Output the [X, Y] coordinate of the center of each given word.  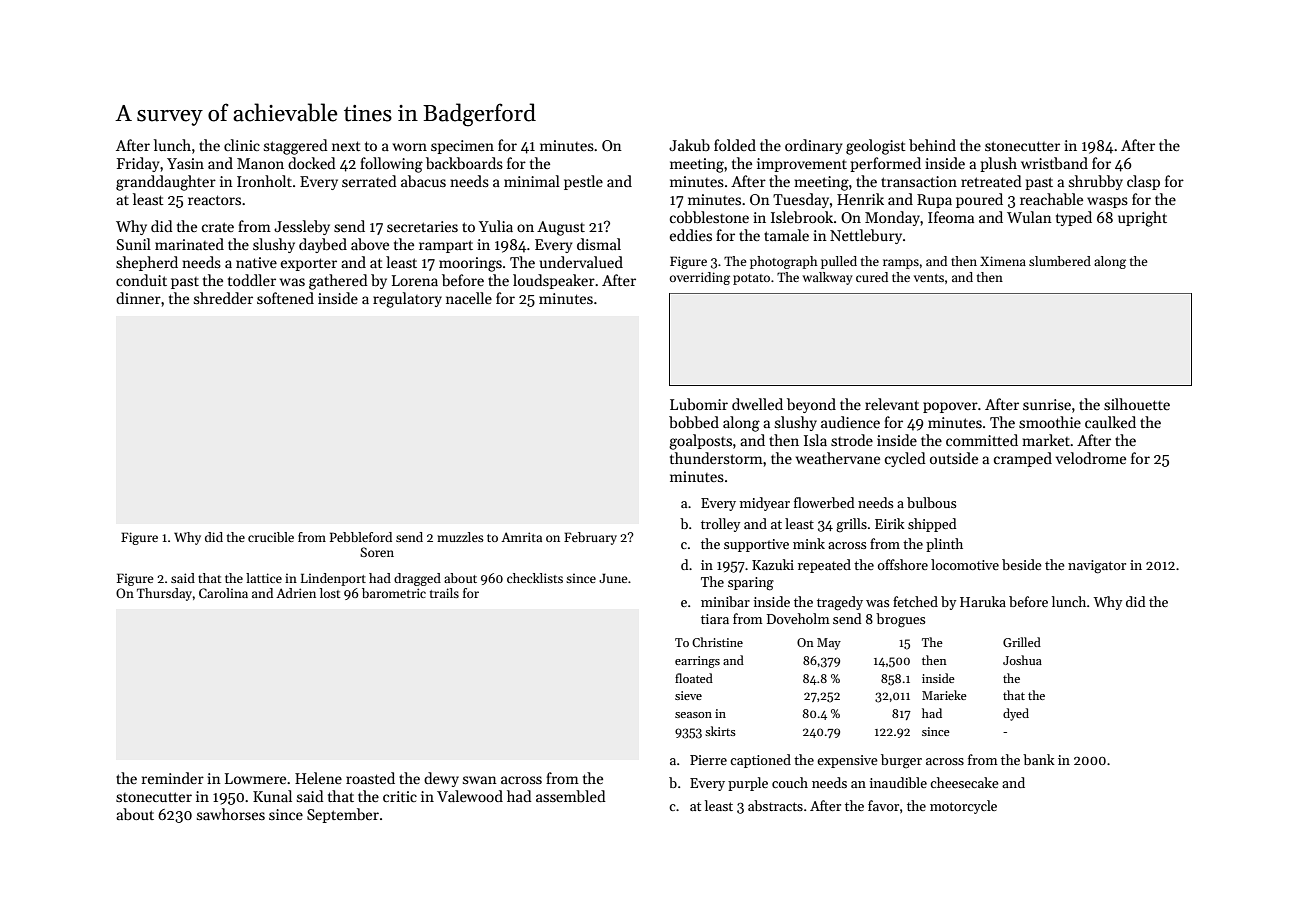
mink [809, 543]
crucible [271, 537]
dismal [599, 244]
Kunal [272, 796]
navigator [1097, 567]
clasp [1143, 182]
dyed [1016, 714]
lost [330, 593]
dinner [138, 298]
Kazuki [773, 564]
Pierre [708, 760]
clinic [242, 145]
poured [979, 200]
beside [1022, 564]
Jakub [689, 145]
